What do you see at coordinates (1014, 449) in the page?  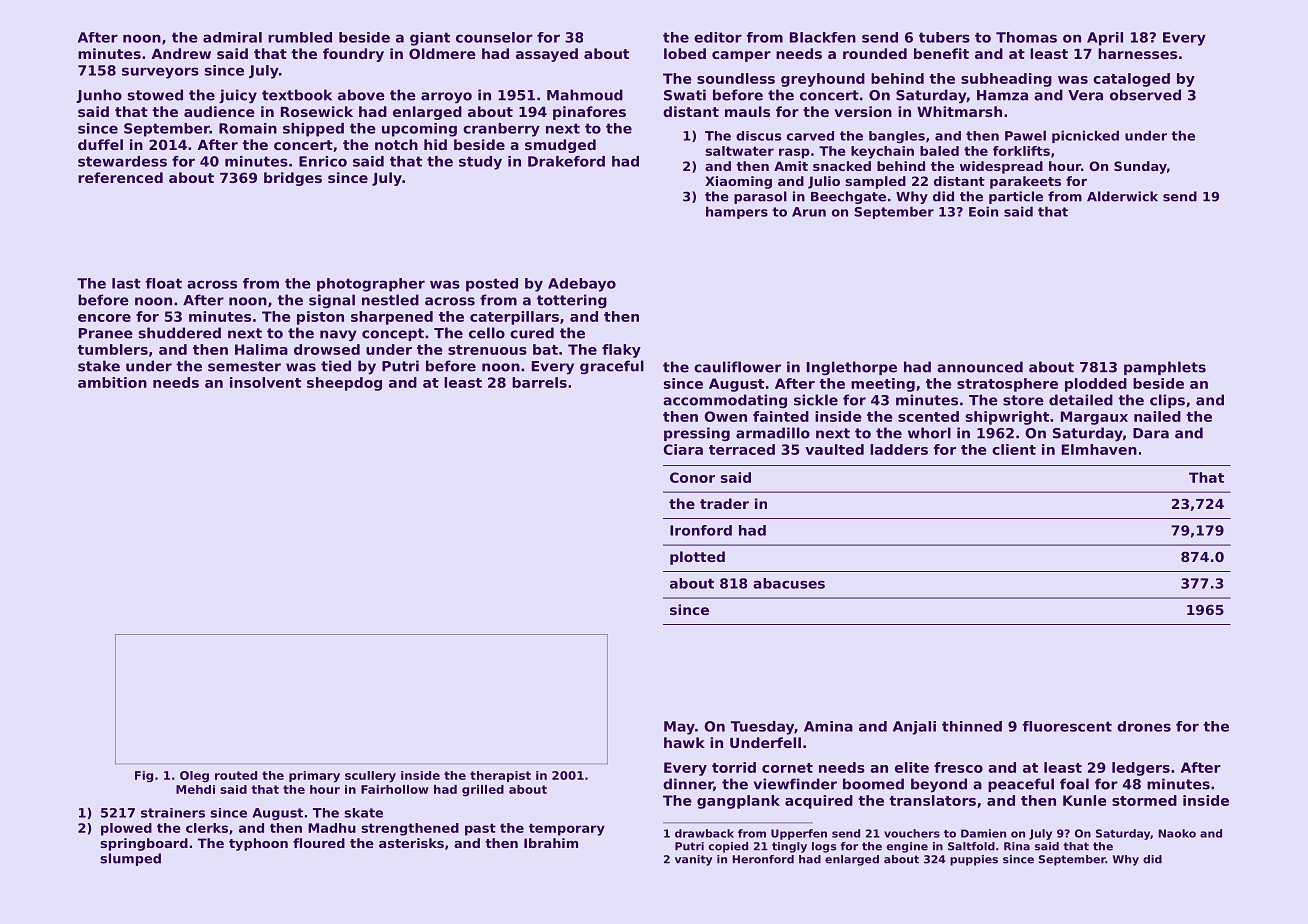 I see `client` at bounding box center [1014, 449].
